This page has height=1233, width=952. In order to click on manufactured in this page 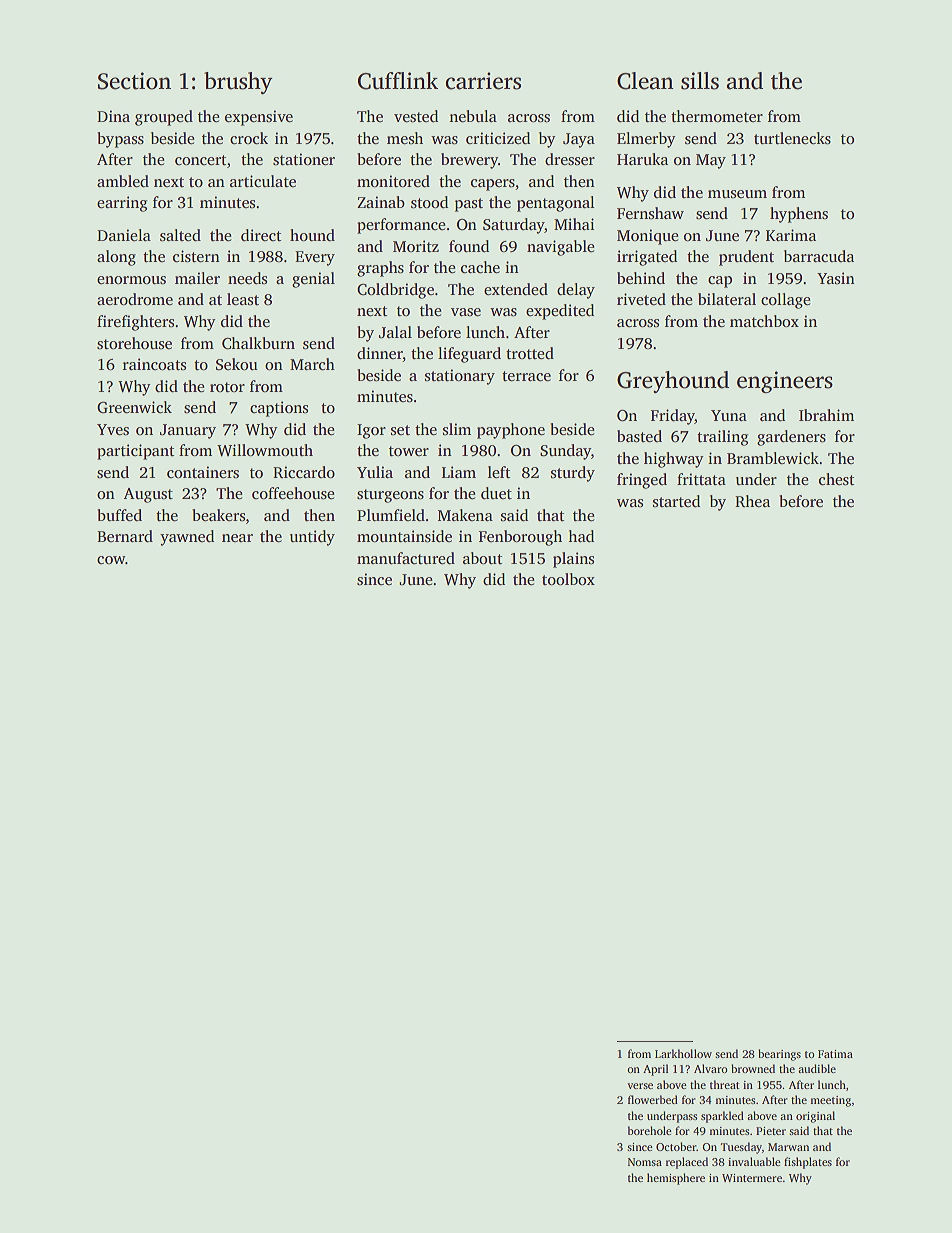, I will do `click(406, 558)`.
